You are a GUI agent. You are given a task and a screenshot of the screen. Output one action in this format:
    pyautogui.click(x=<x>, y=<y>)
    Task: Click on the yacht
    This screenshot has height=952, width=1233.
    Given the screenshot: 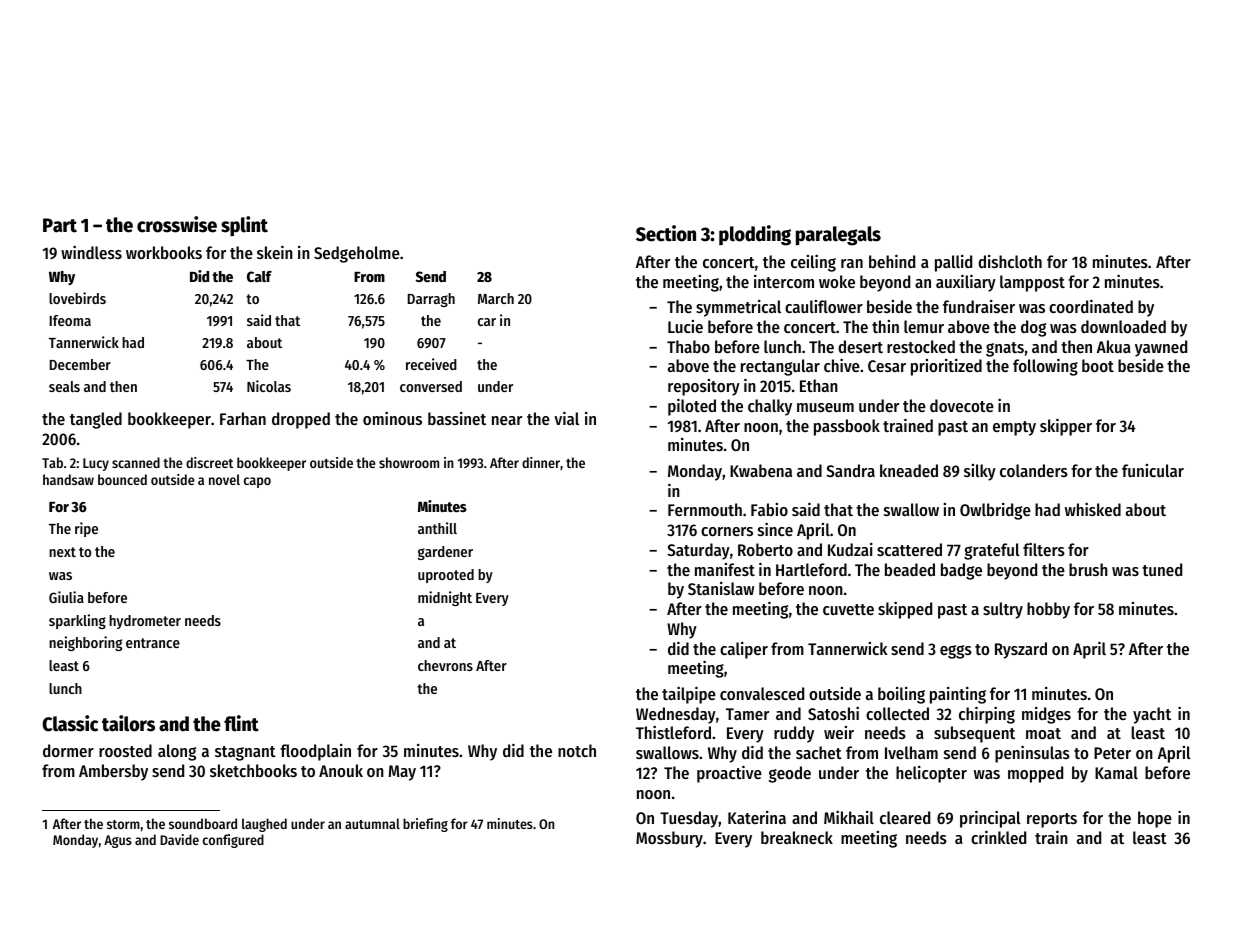 What is the action you would take?
    pyautogui.click(x=1152, y=715)
